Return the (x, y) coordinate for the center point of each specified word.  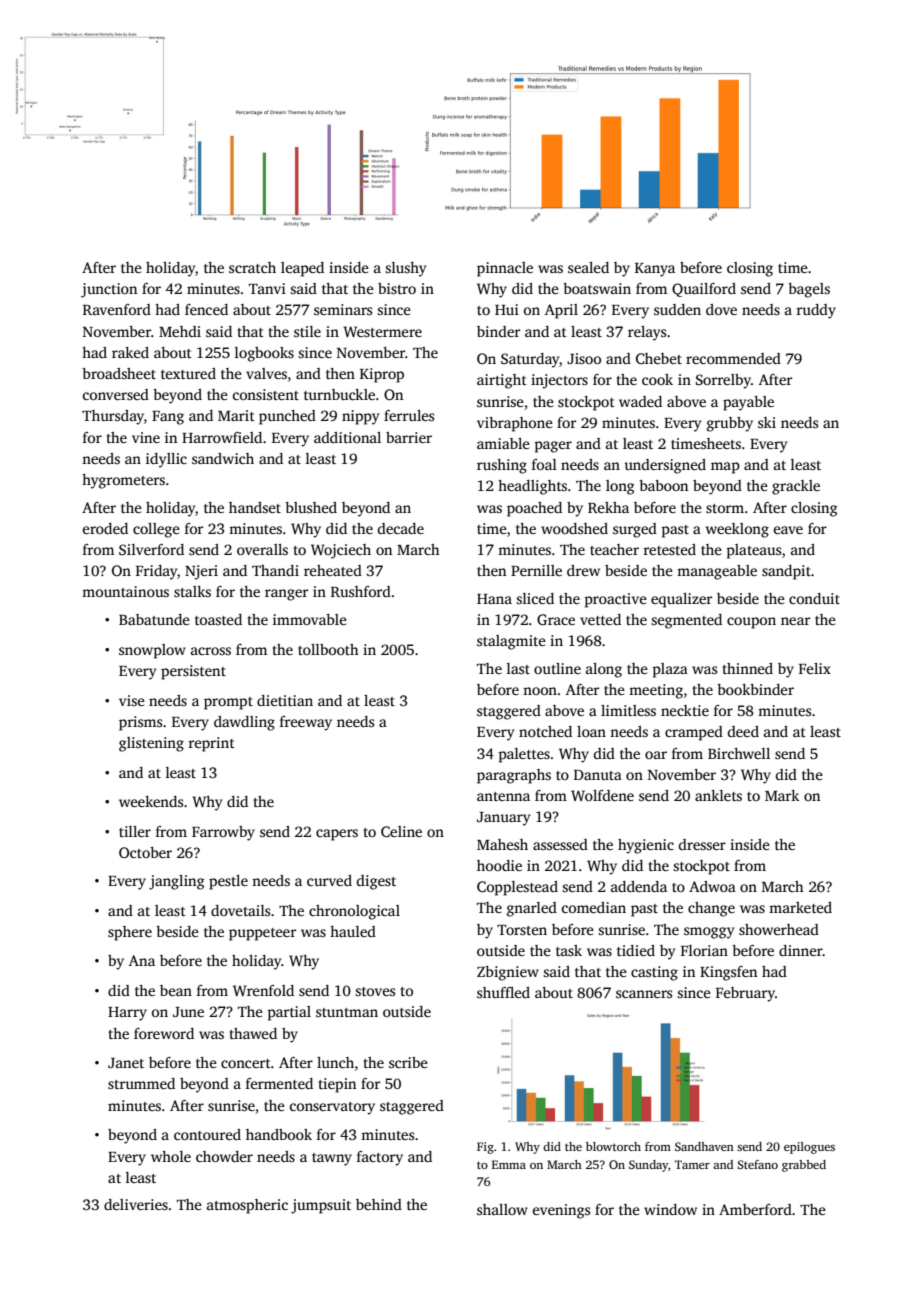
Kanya (655, 270)
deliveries (136, 1204)
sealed (588, 267)
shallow (502, 1209)
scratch (252, 267)
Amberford (755, 1209)
